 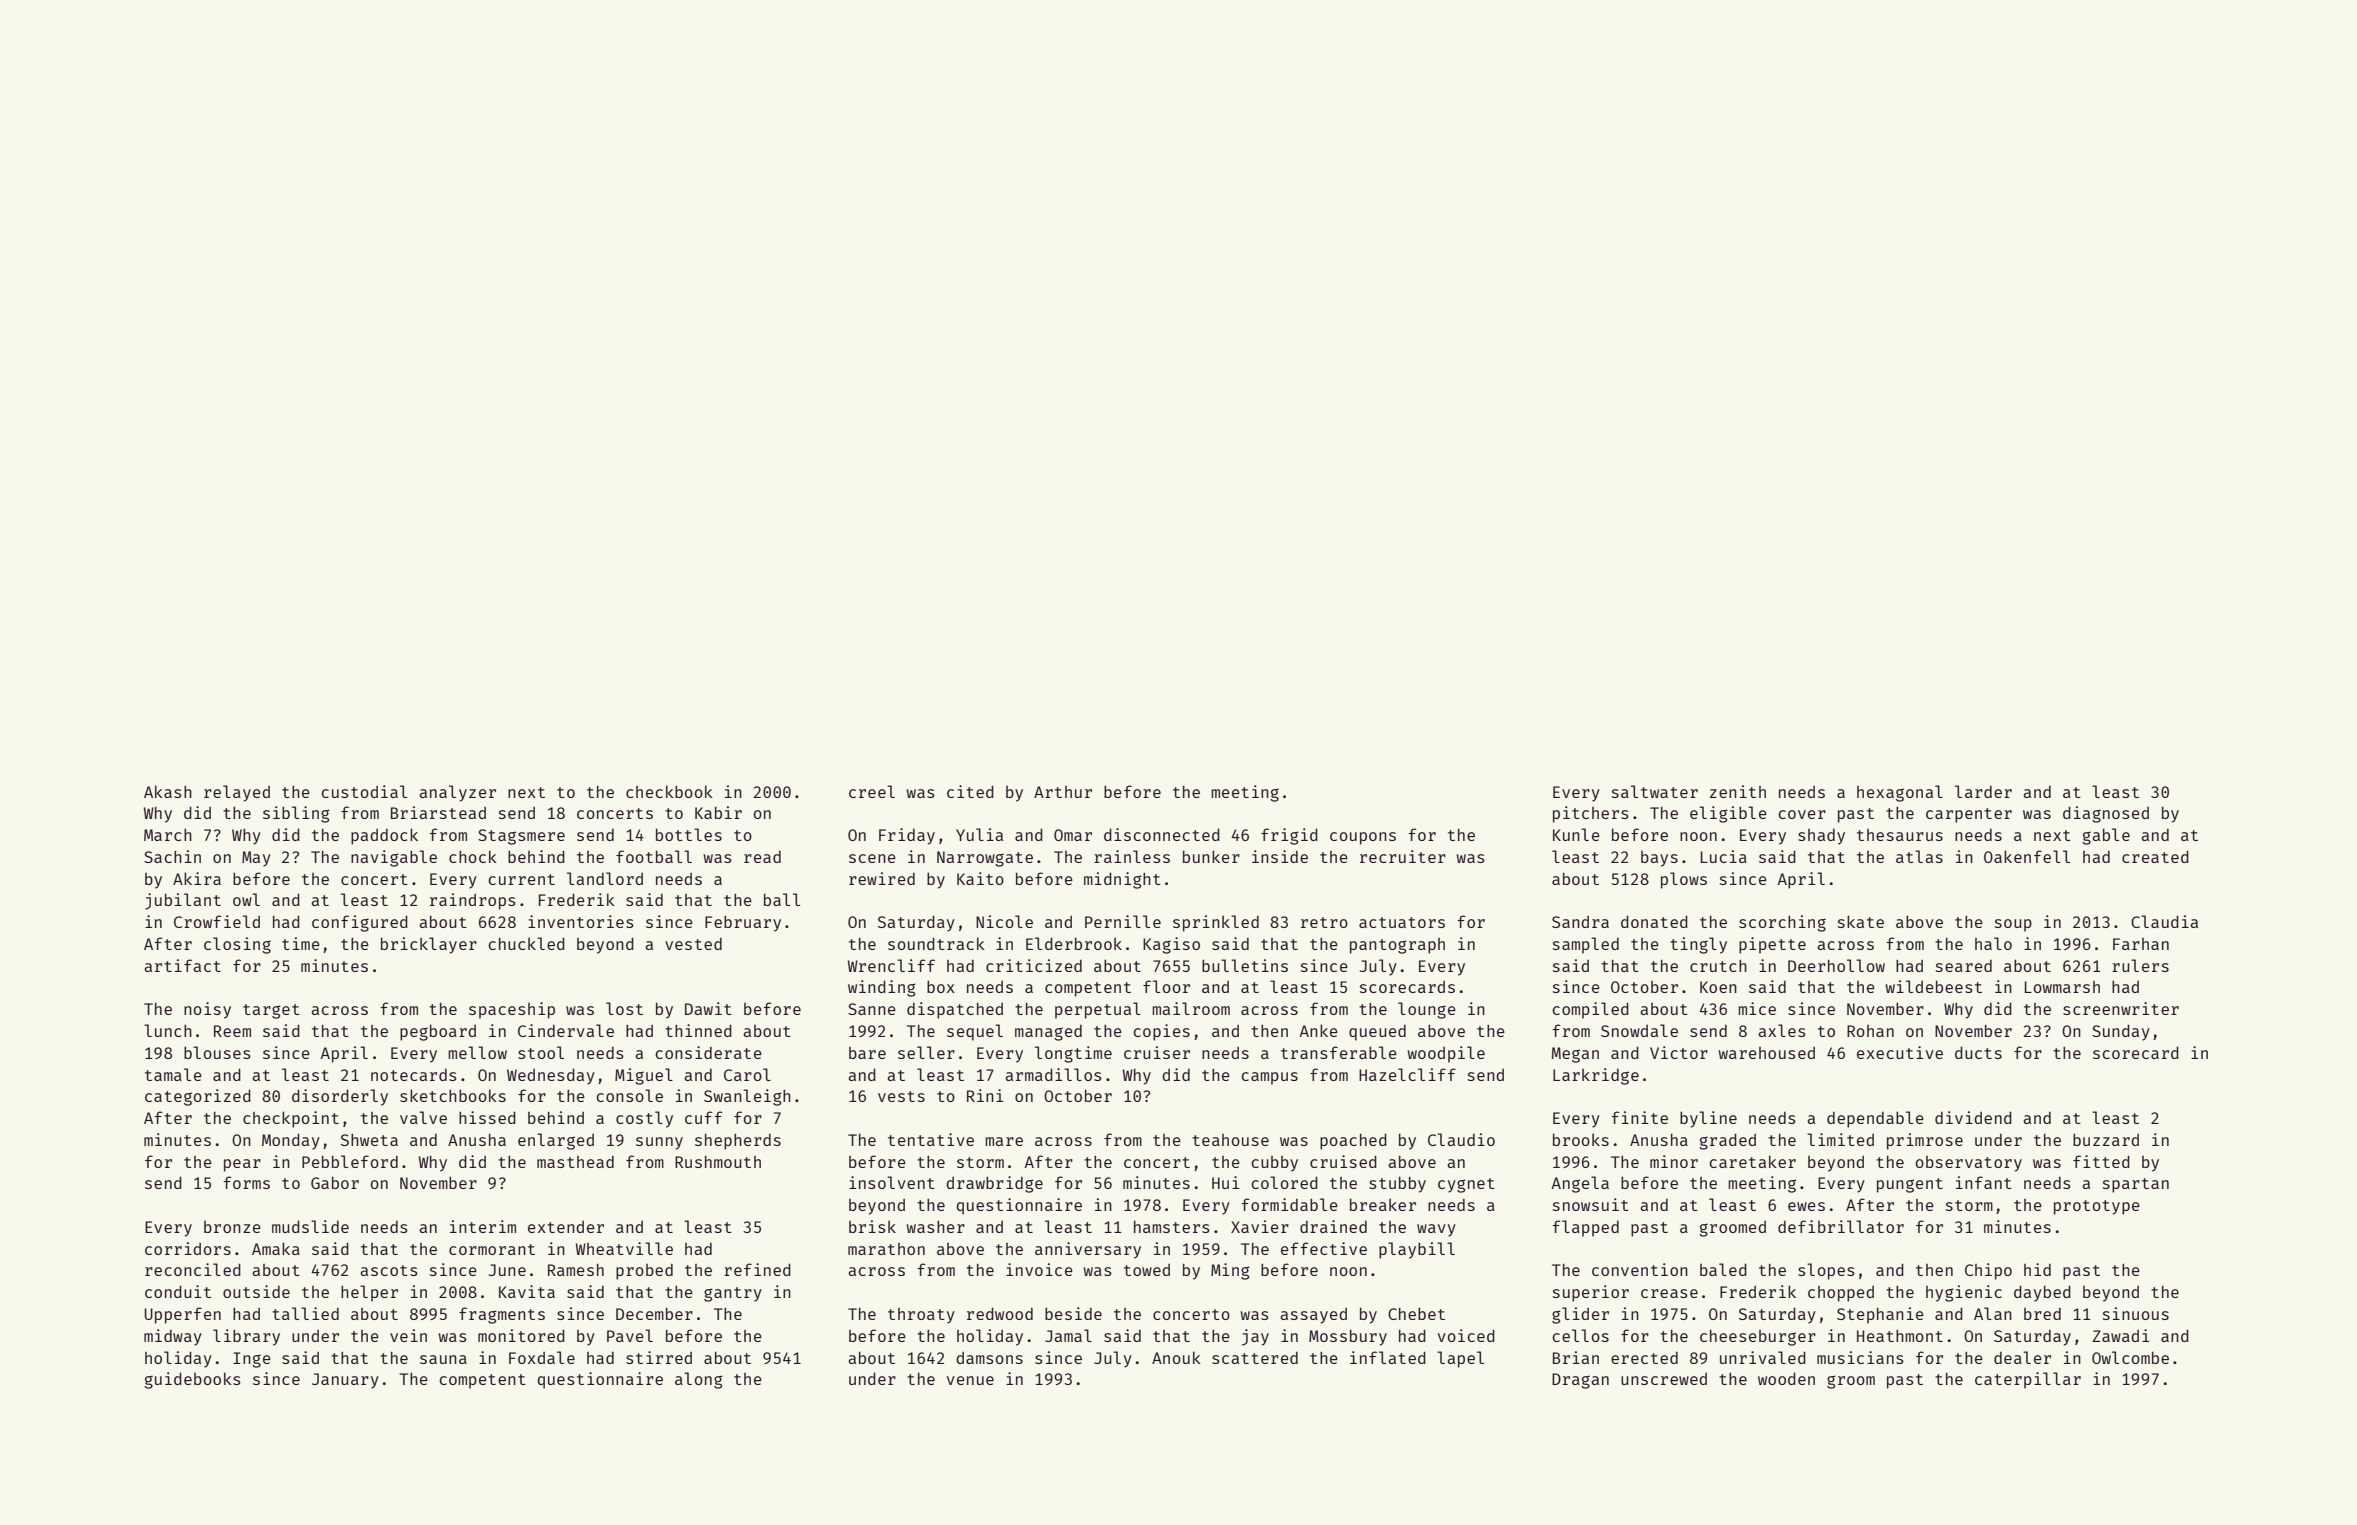 What do you see at coordinates (718, 1162) in the document?
I see `Rushmouth` at bounding box center [718, 1162].
